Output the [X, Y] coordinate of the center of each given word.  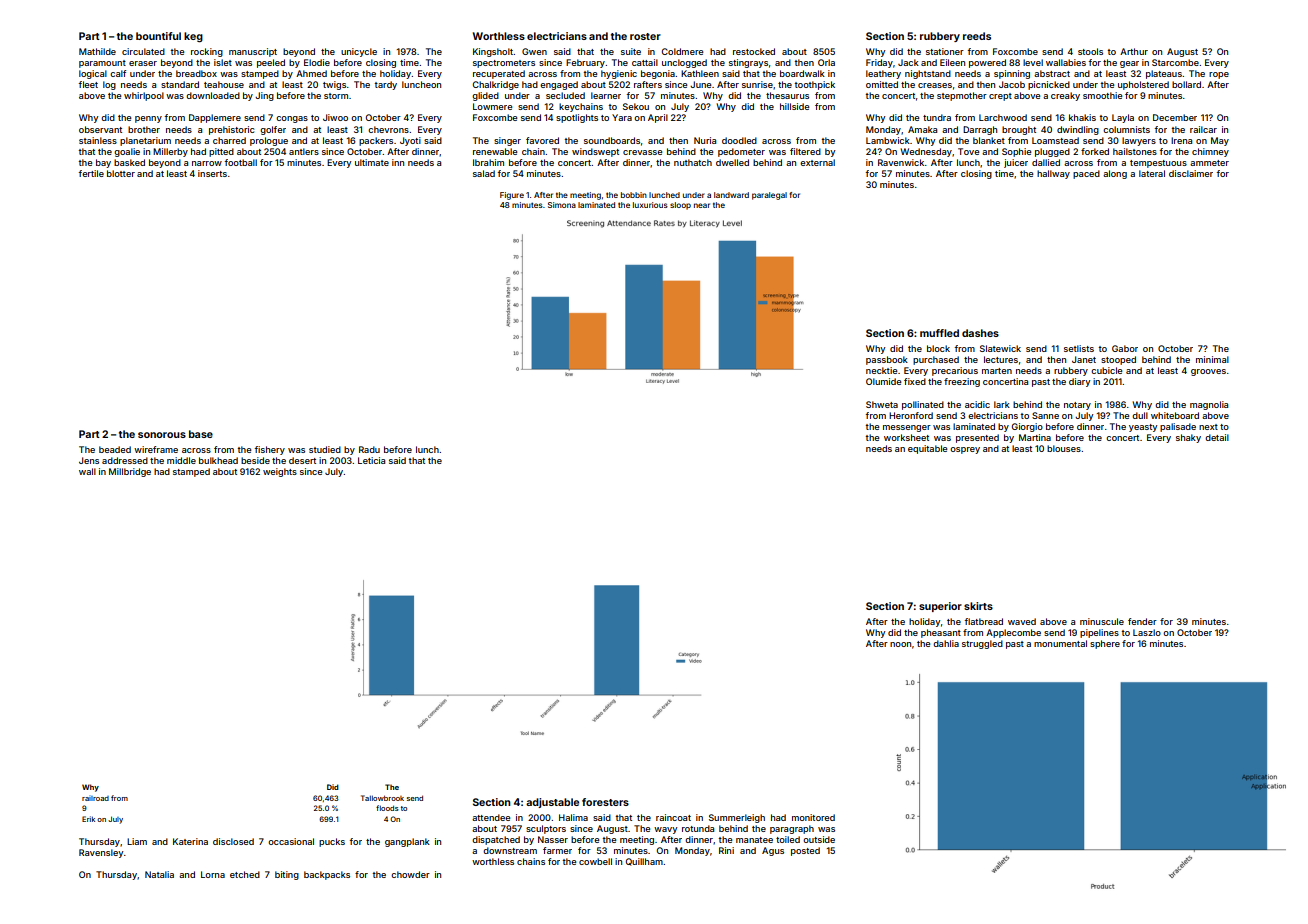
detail [1217, 437]
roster [645, 36]
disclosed [233, 841]
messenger [907, 428]
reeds [977, 36]
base [201, 434]
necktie [882, 370]
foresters [605, 802]
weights [280, 472]
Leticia [371, 460]
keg [193, 37]
